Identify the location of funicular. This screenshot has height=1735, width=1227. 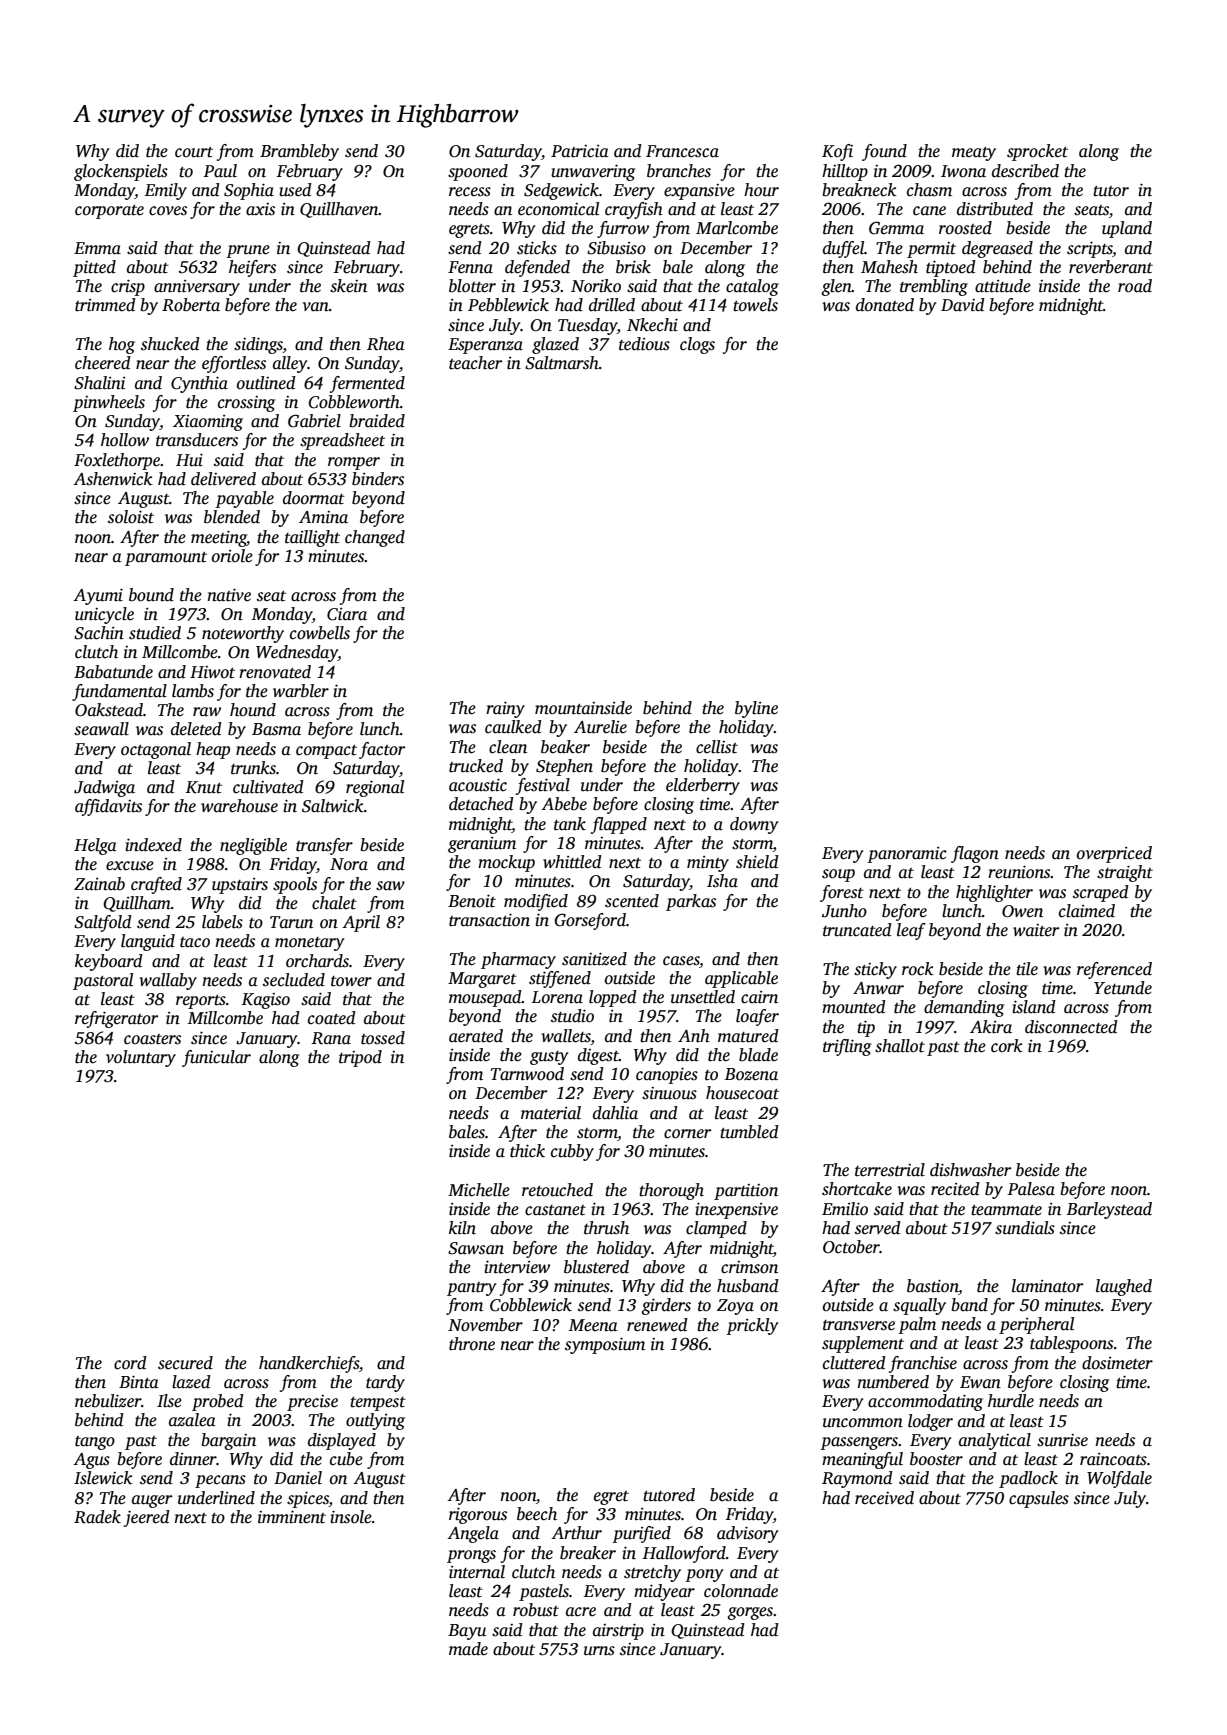
(216, 1058).
